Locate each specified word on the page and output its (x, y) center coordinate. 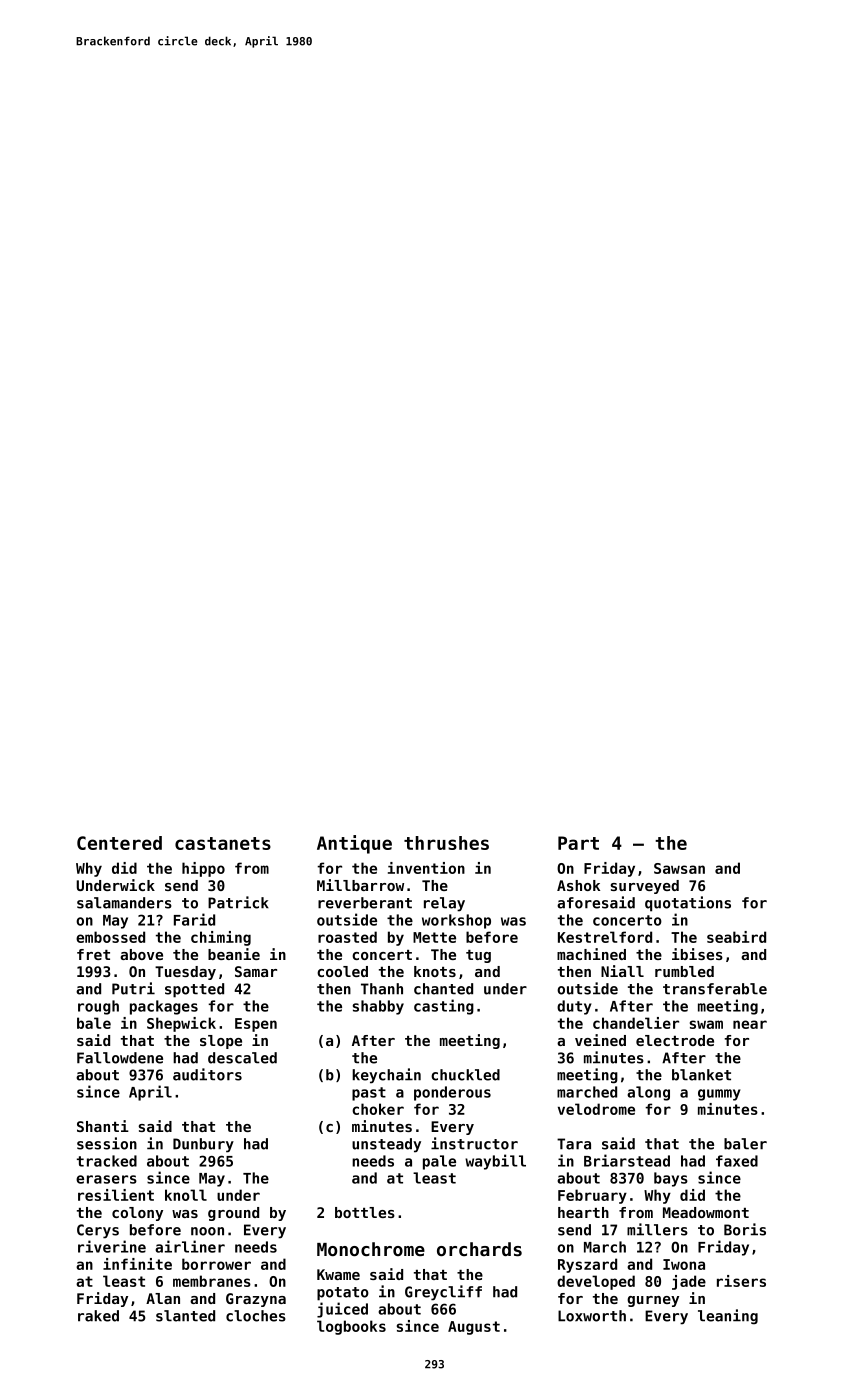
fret (93, 954)
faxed (737, 1161)
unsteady (386, 1145)
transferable (715, 989)
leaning (728, 1317)
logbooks (351, 1327)
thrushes (446, 843)
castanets (223, 843)
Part (578, 843)
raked (98, 1316)
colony (137, 1214)
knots (435, 971)
